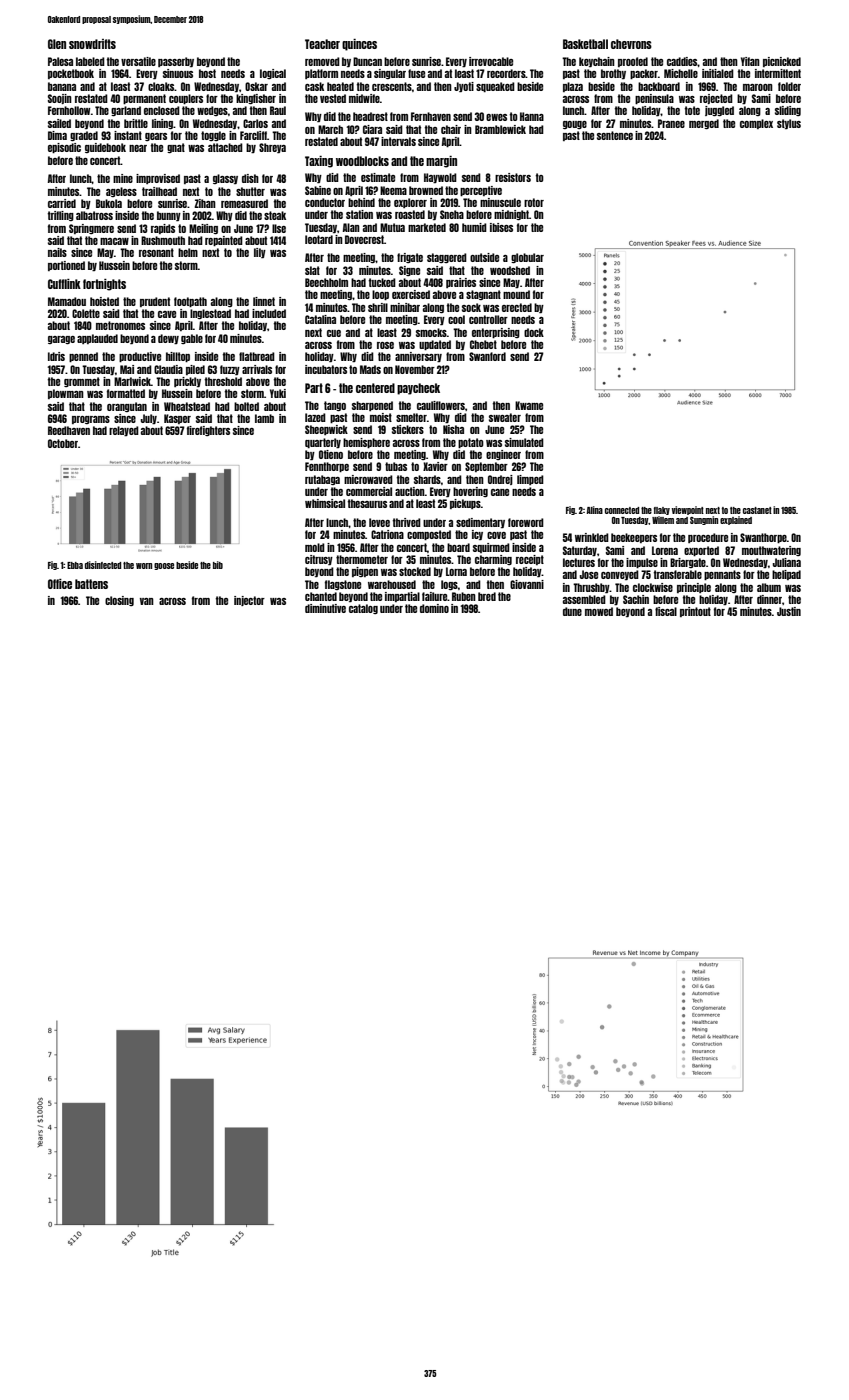 The height and width of the page is (1400, 849). What do you see at coordinates (124, 431) in the page?
I see `relayed` at bounding box center [124, 431].
